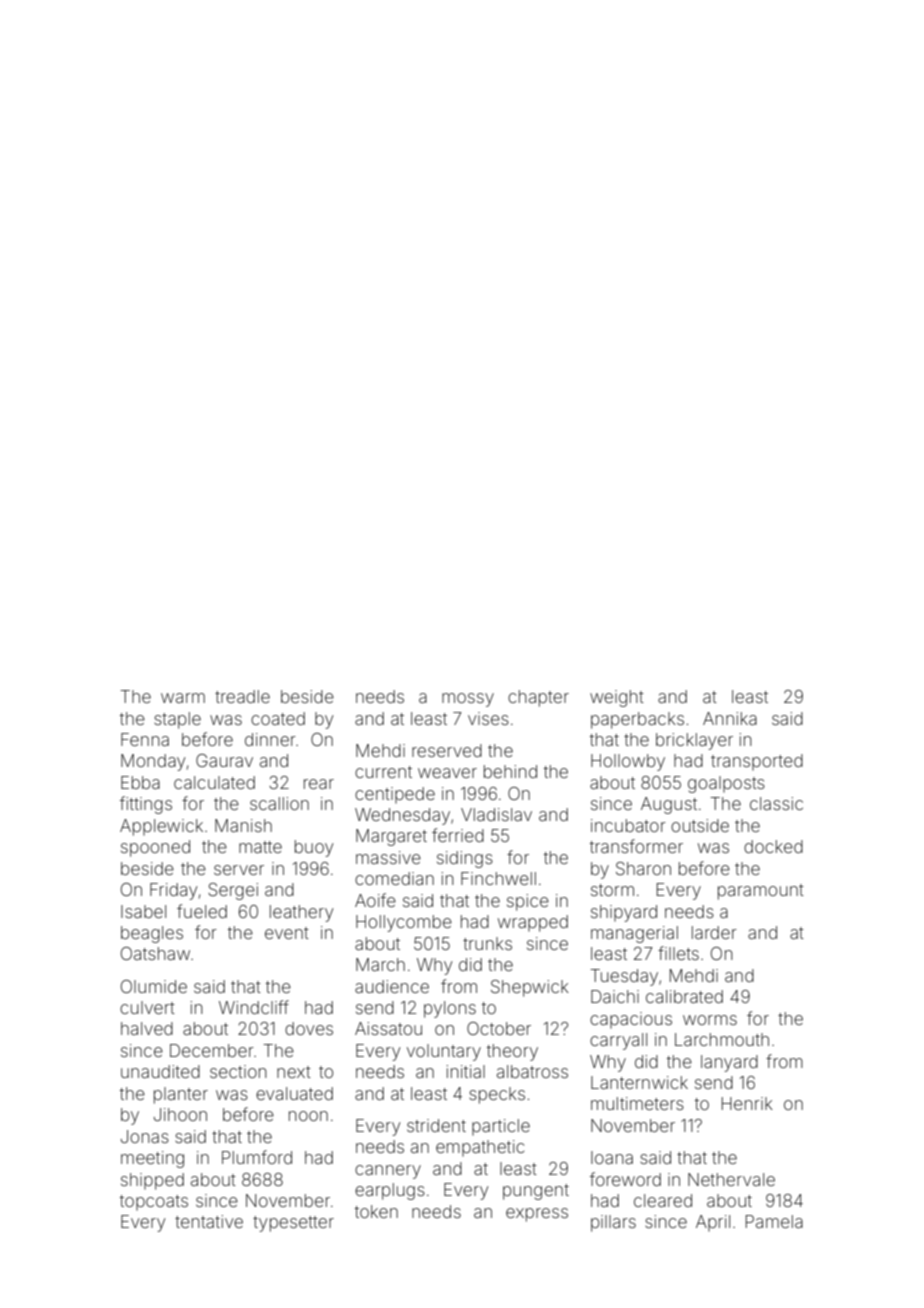 The width and height of the screenshot is (924, 1308). I want to click on shipyard, so click(624, 913).
